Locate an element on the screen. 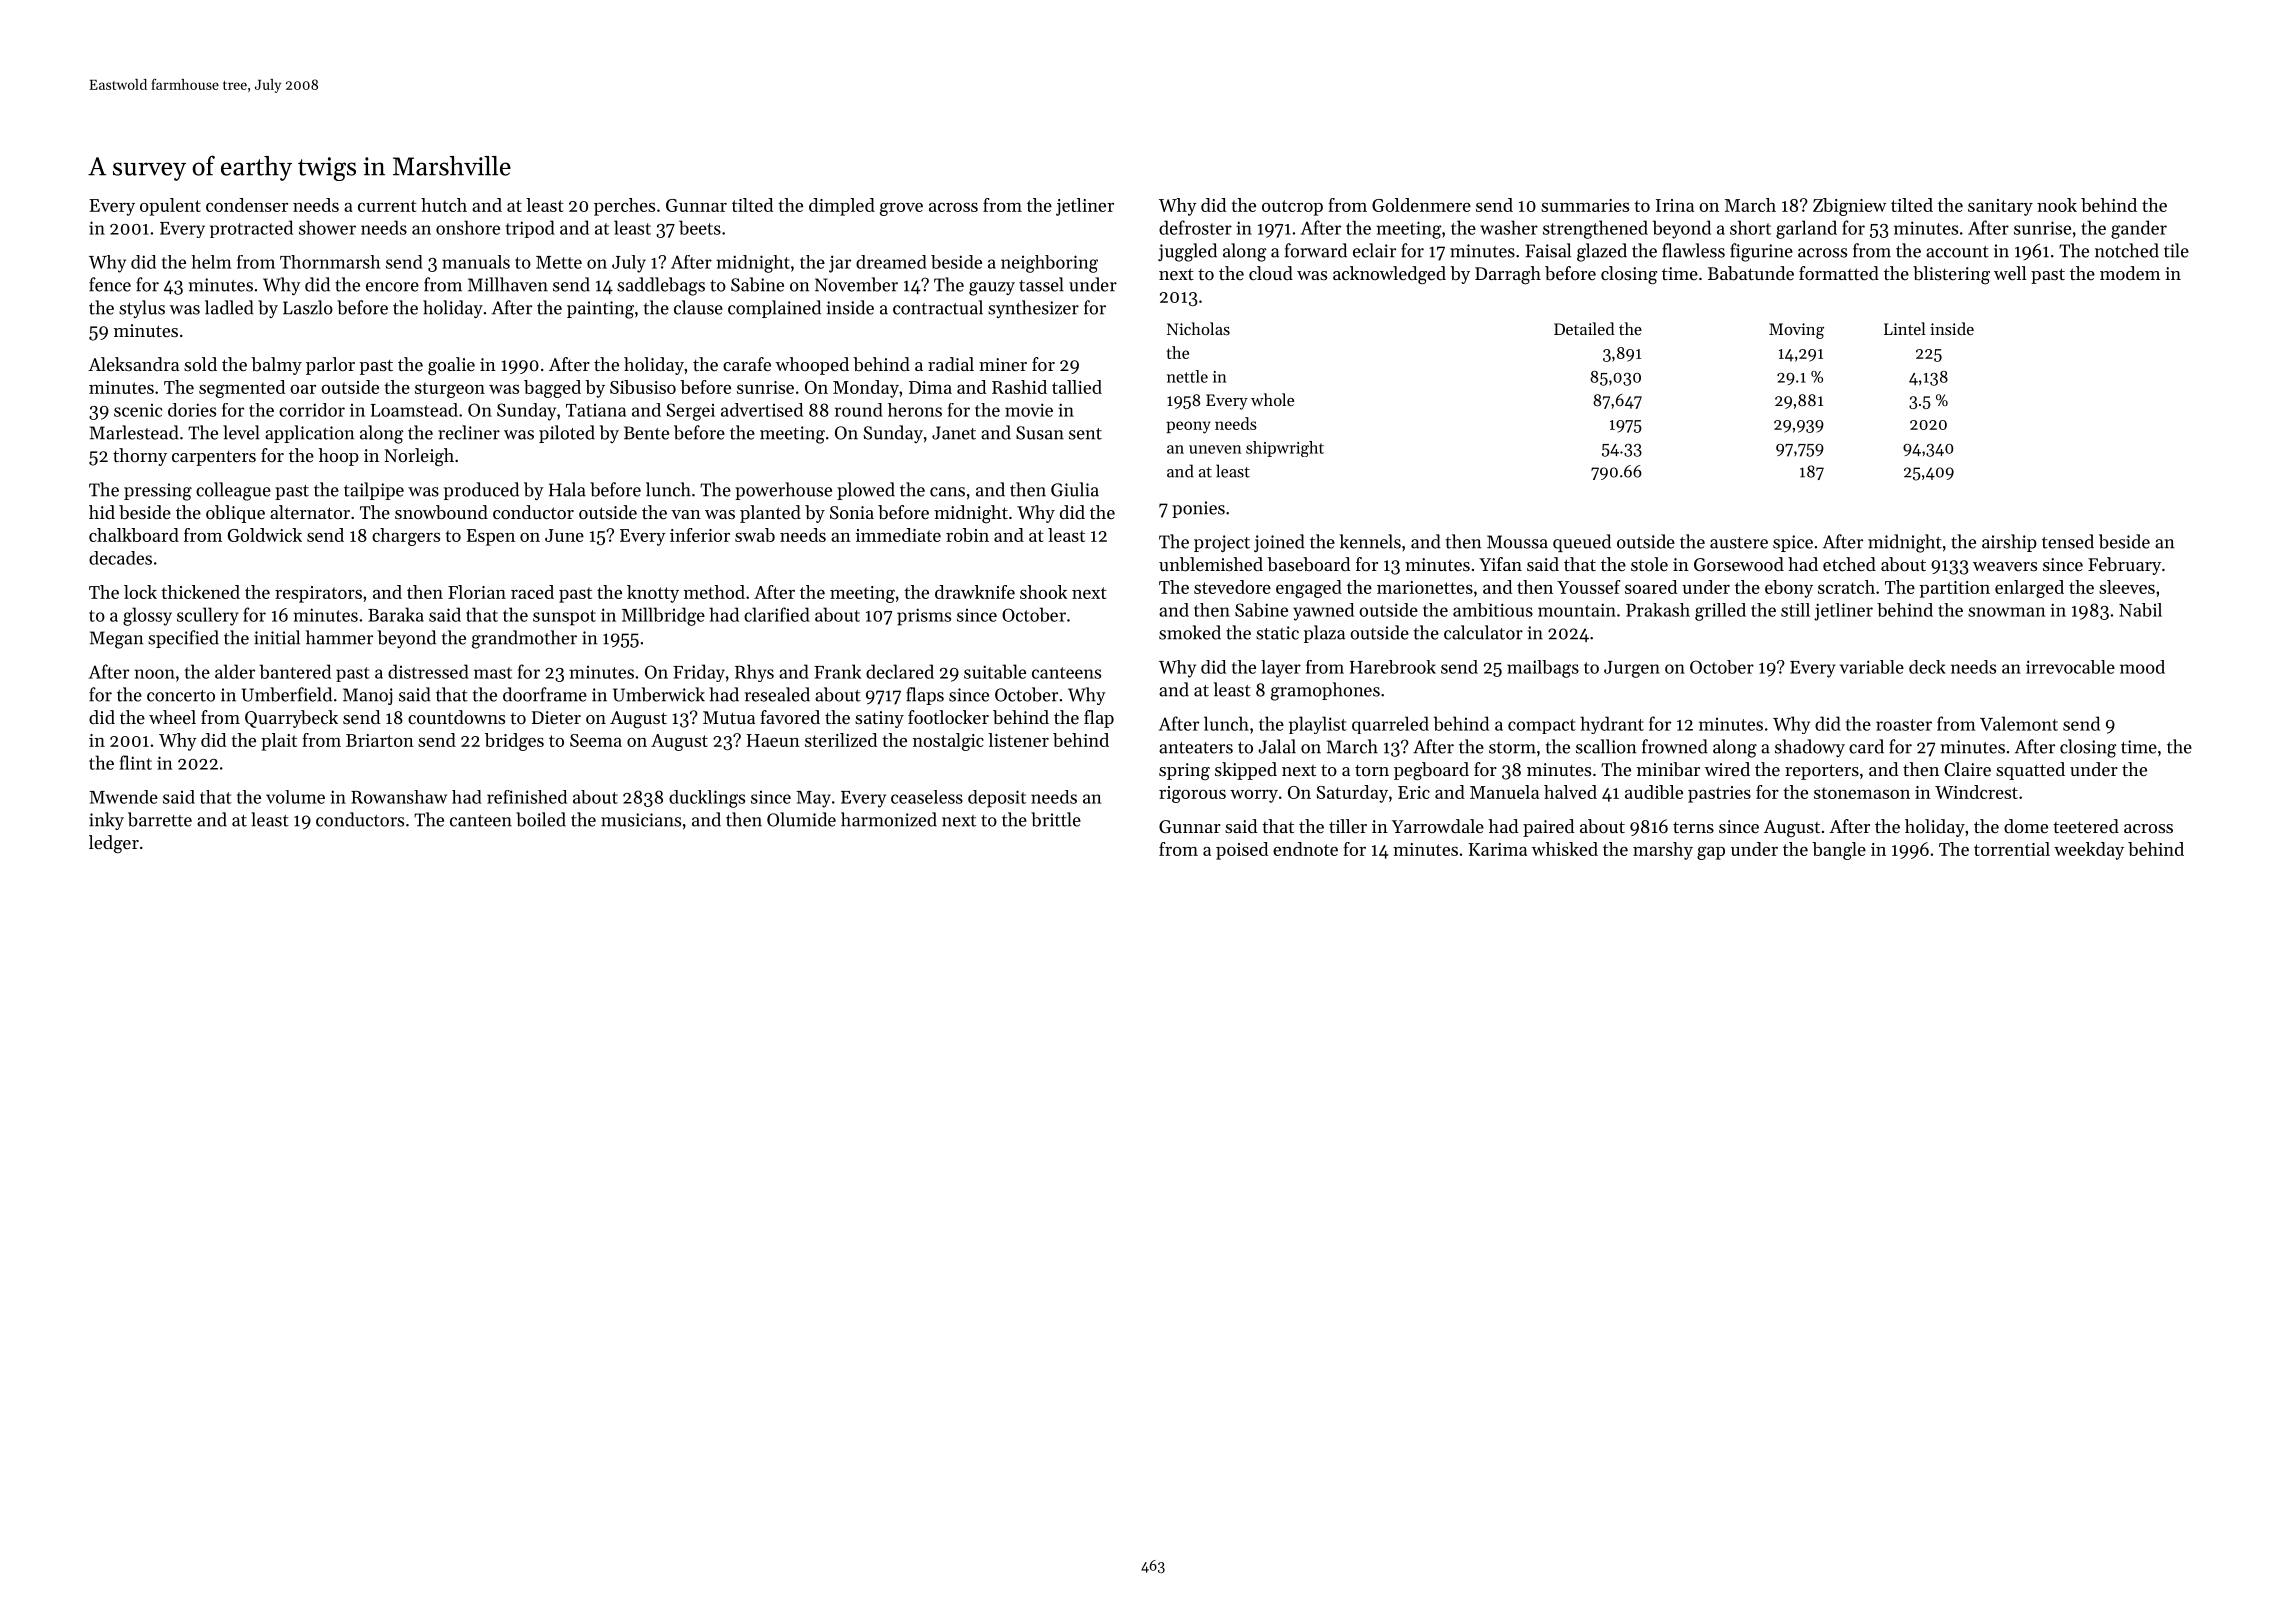 The height and width of the screenshot is (1614, 2282). ledger is located at coordinates (114, 844).
